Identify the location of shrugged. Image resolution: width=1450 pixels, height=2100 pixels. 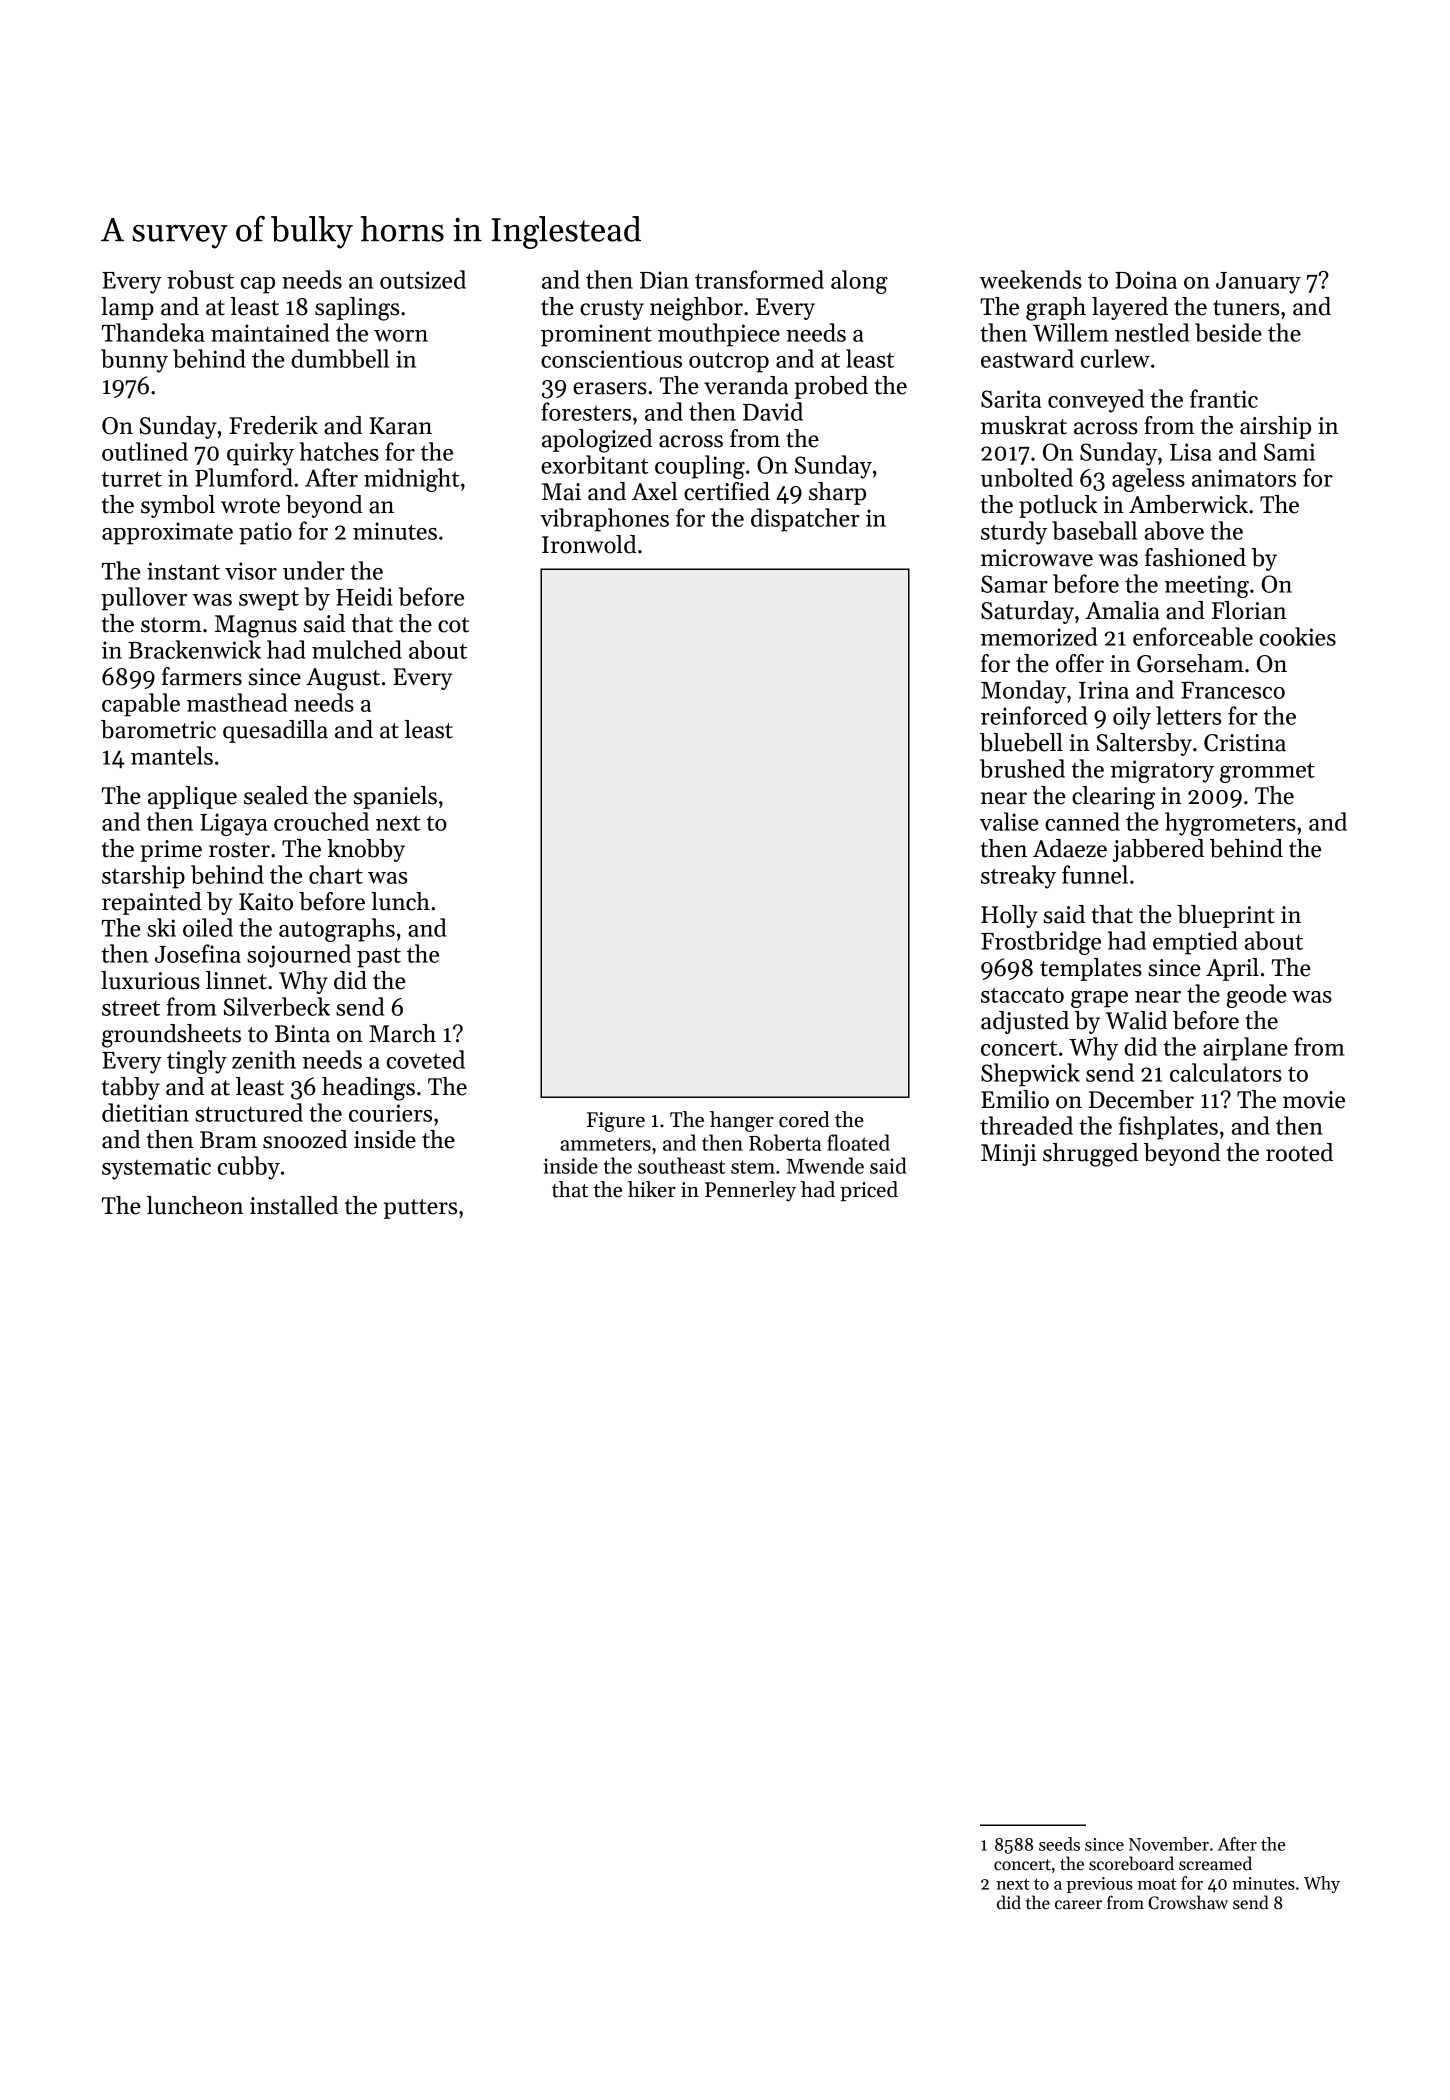
(1090, 1155).
